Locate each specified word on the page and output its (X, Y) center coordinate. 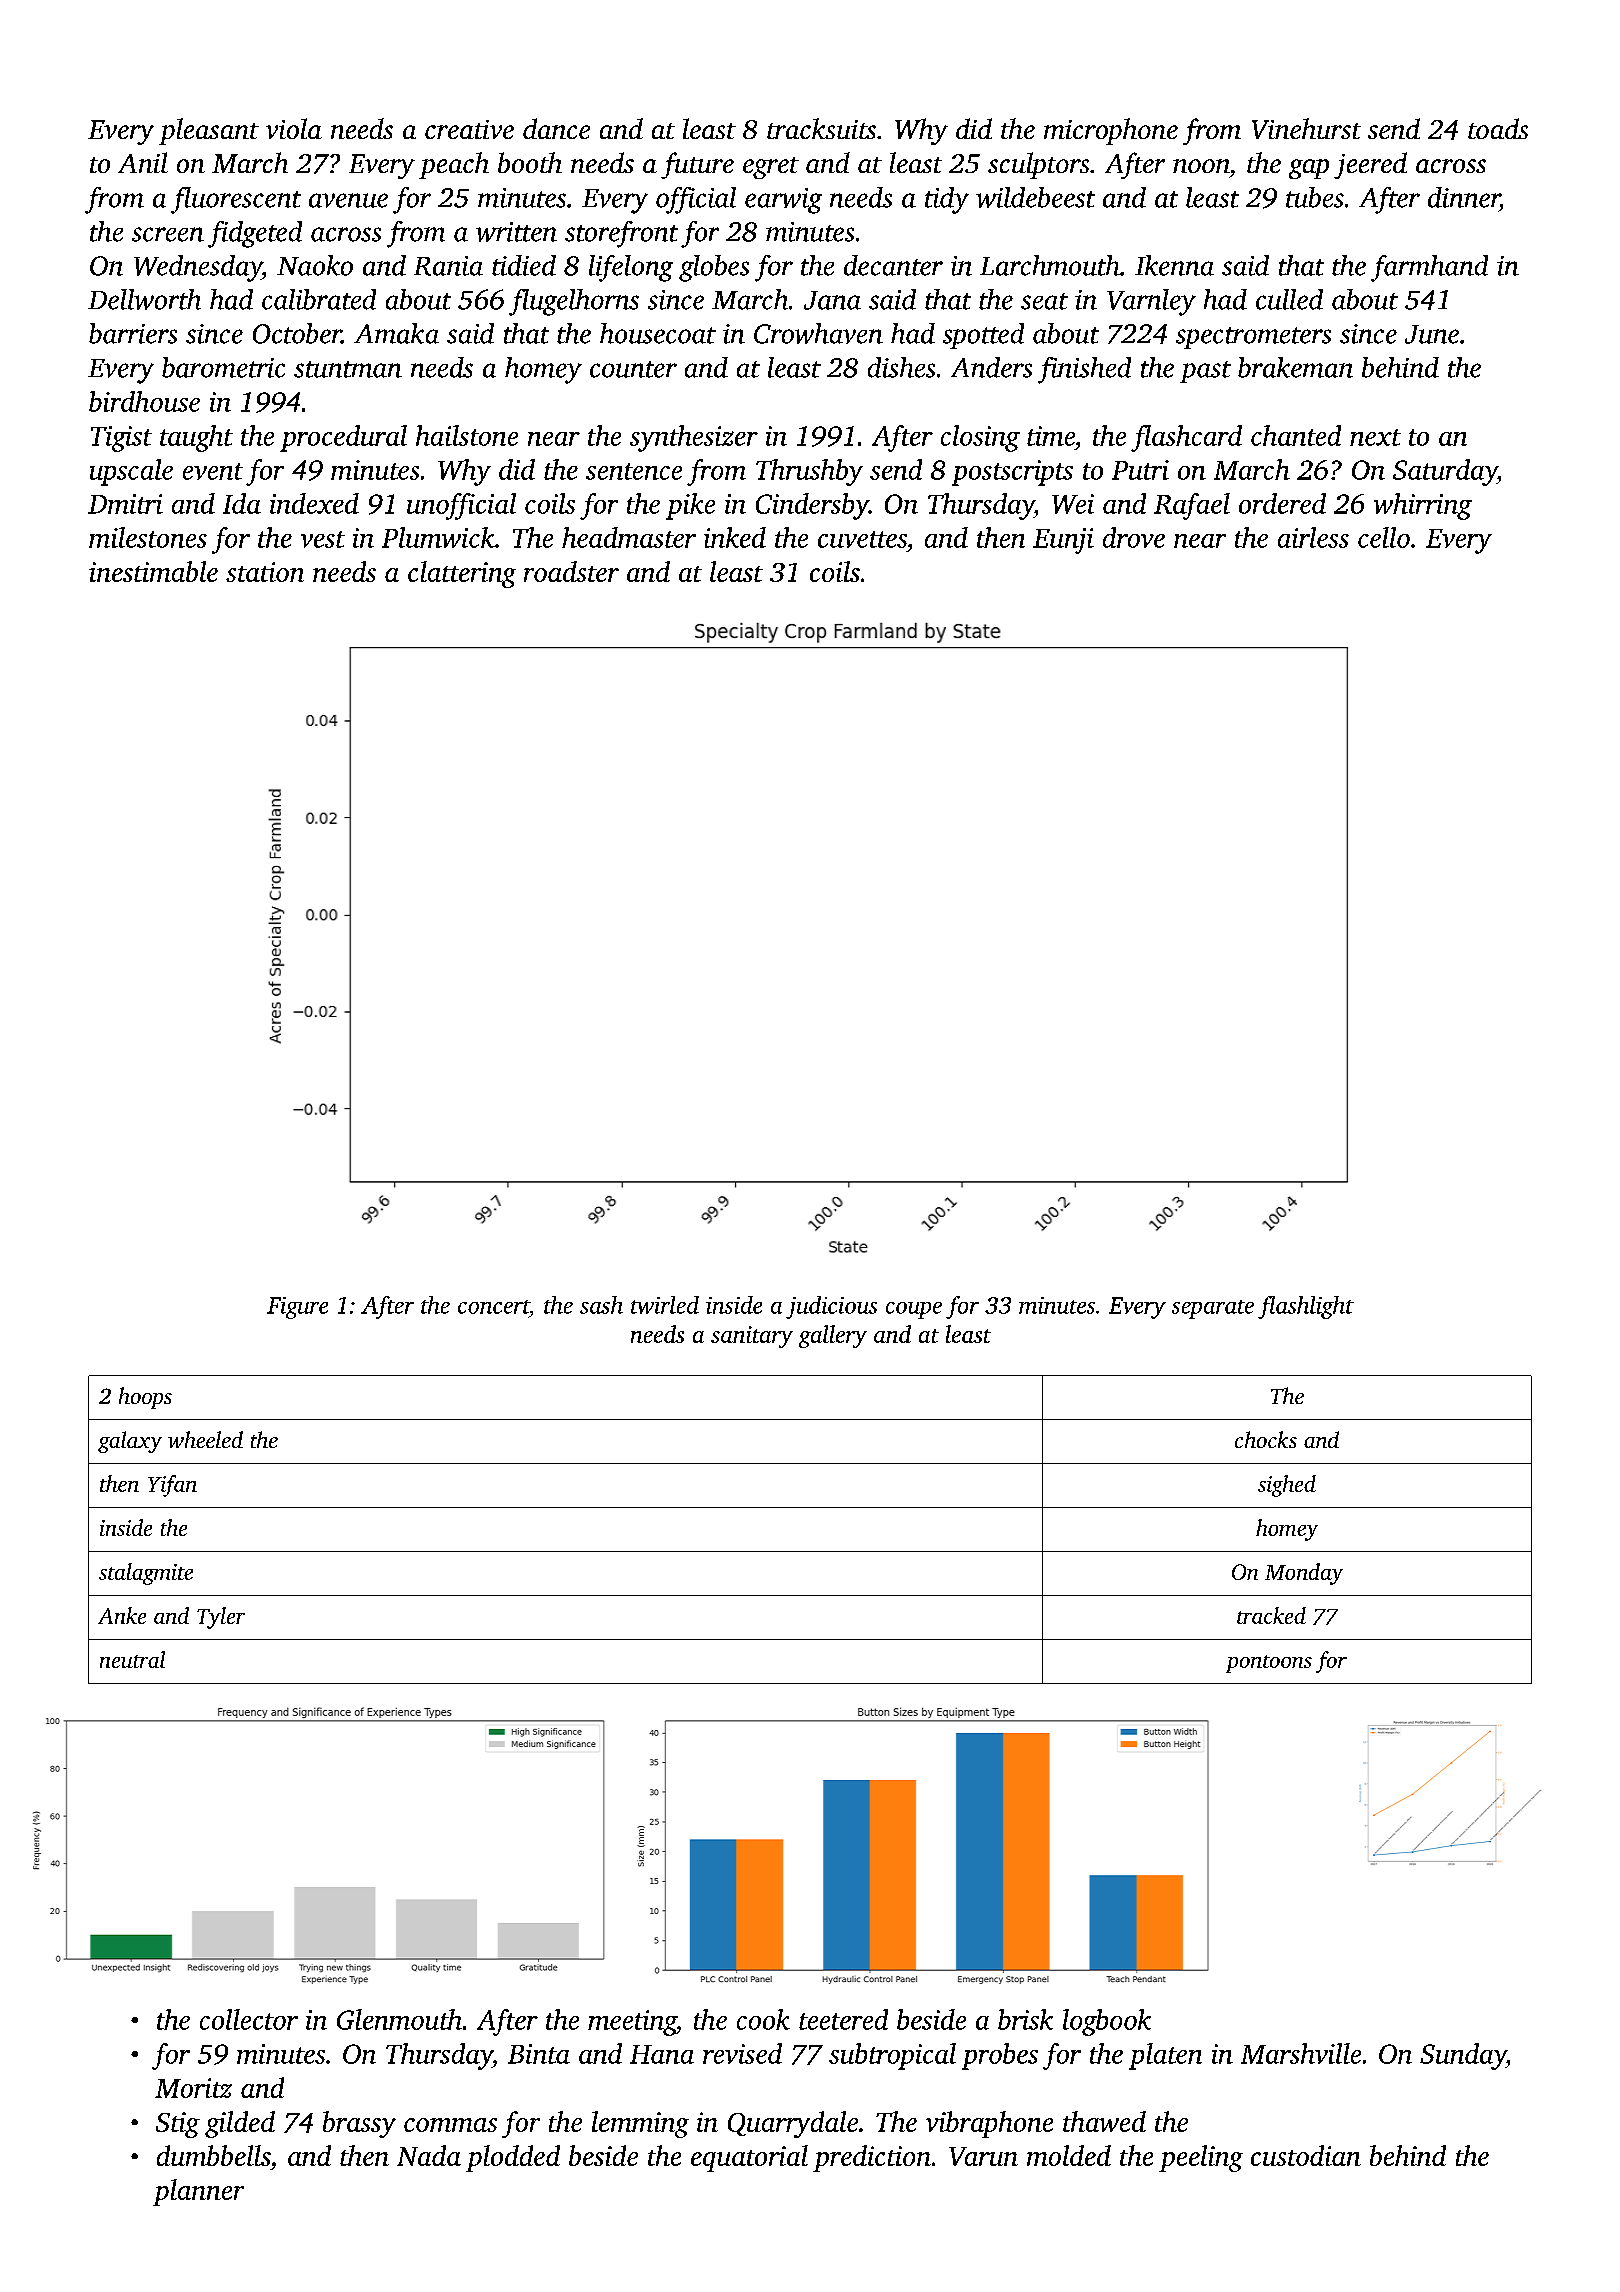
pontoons (1269, 1664)
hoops (145, 1398)
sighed (1287, 1486)
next (1375, 437)
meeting (632, 2023)
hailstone (467, 435)
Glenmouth (399, 2019)
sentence (634, 471)
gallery (833, 1336)
